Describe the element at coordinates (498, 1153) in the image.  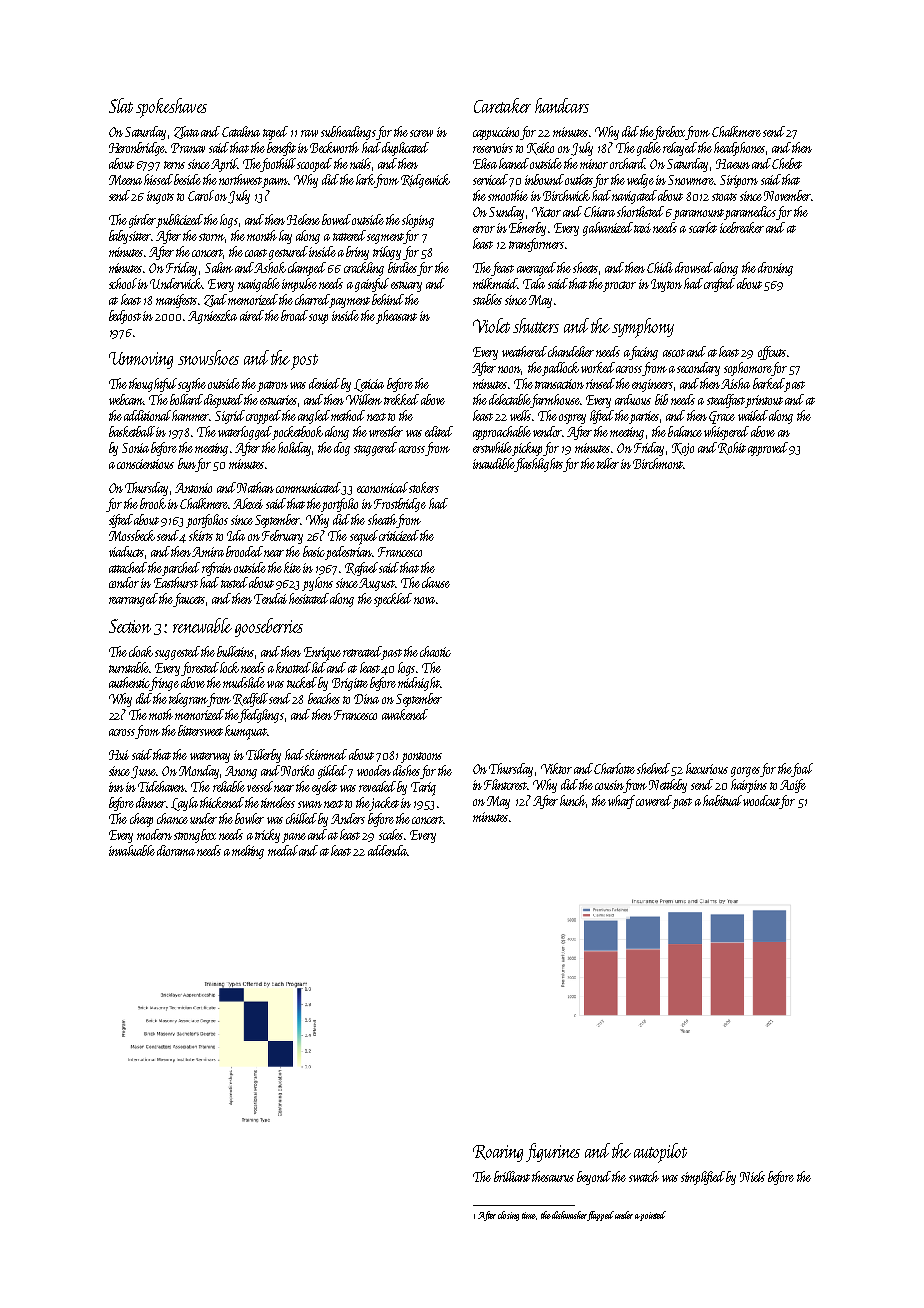
I see `Roaring` at that location.
